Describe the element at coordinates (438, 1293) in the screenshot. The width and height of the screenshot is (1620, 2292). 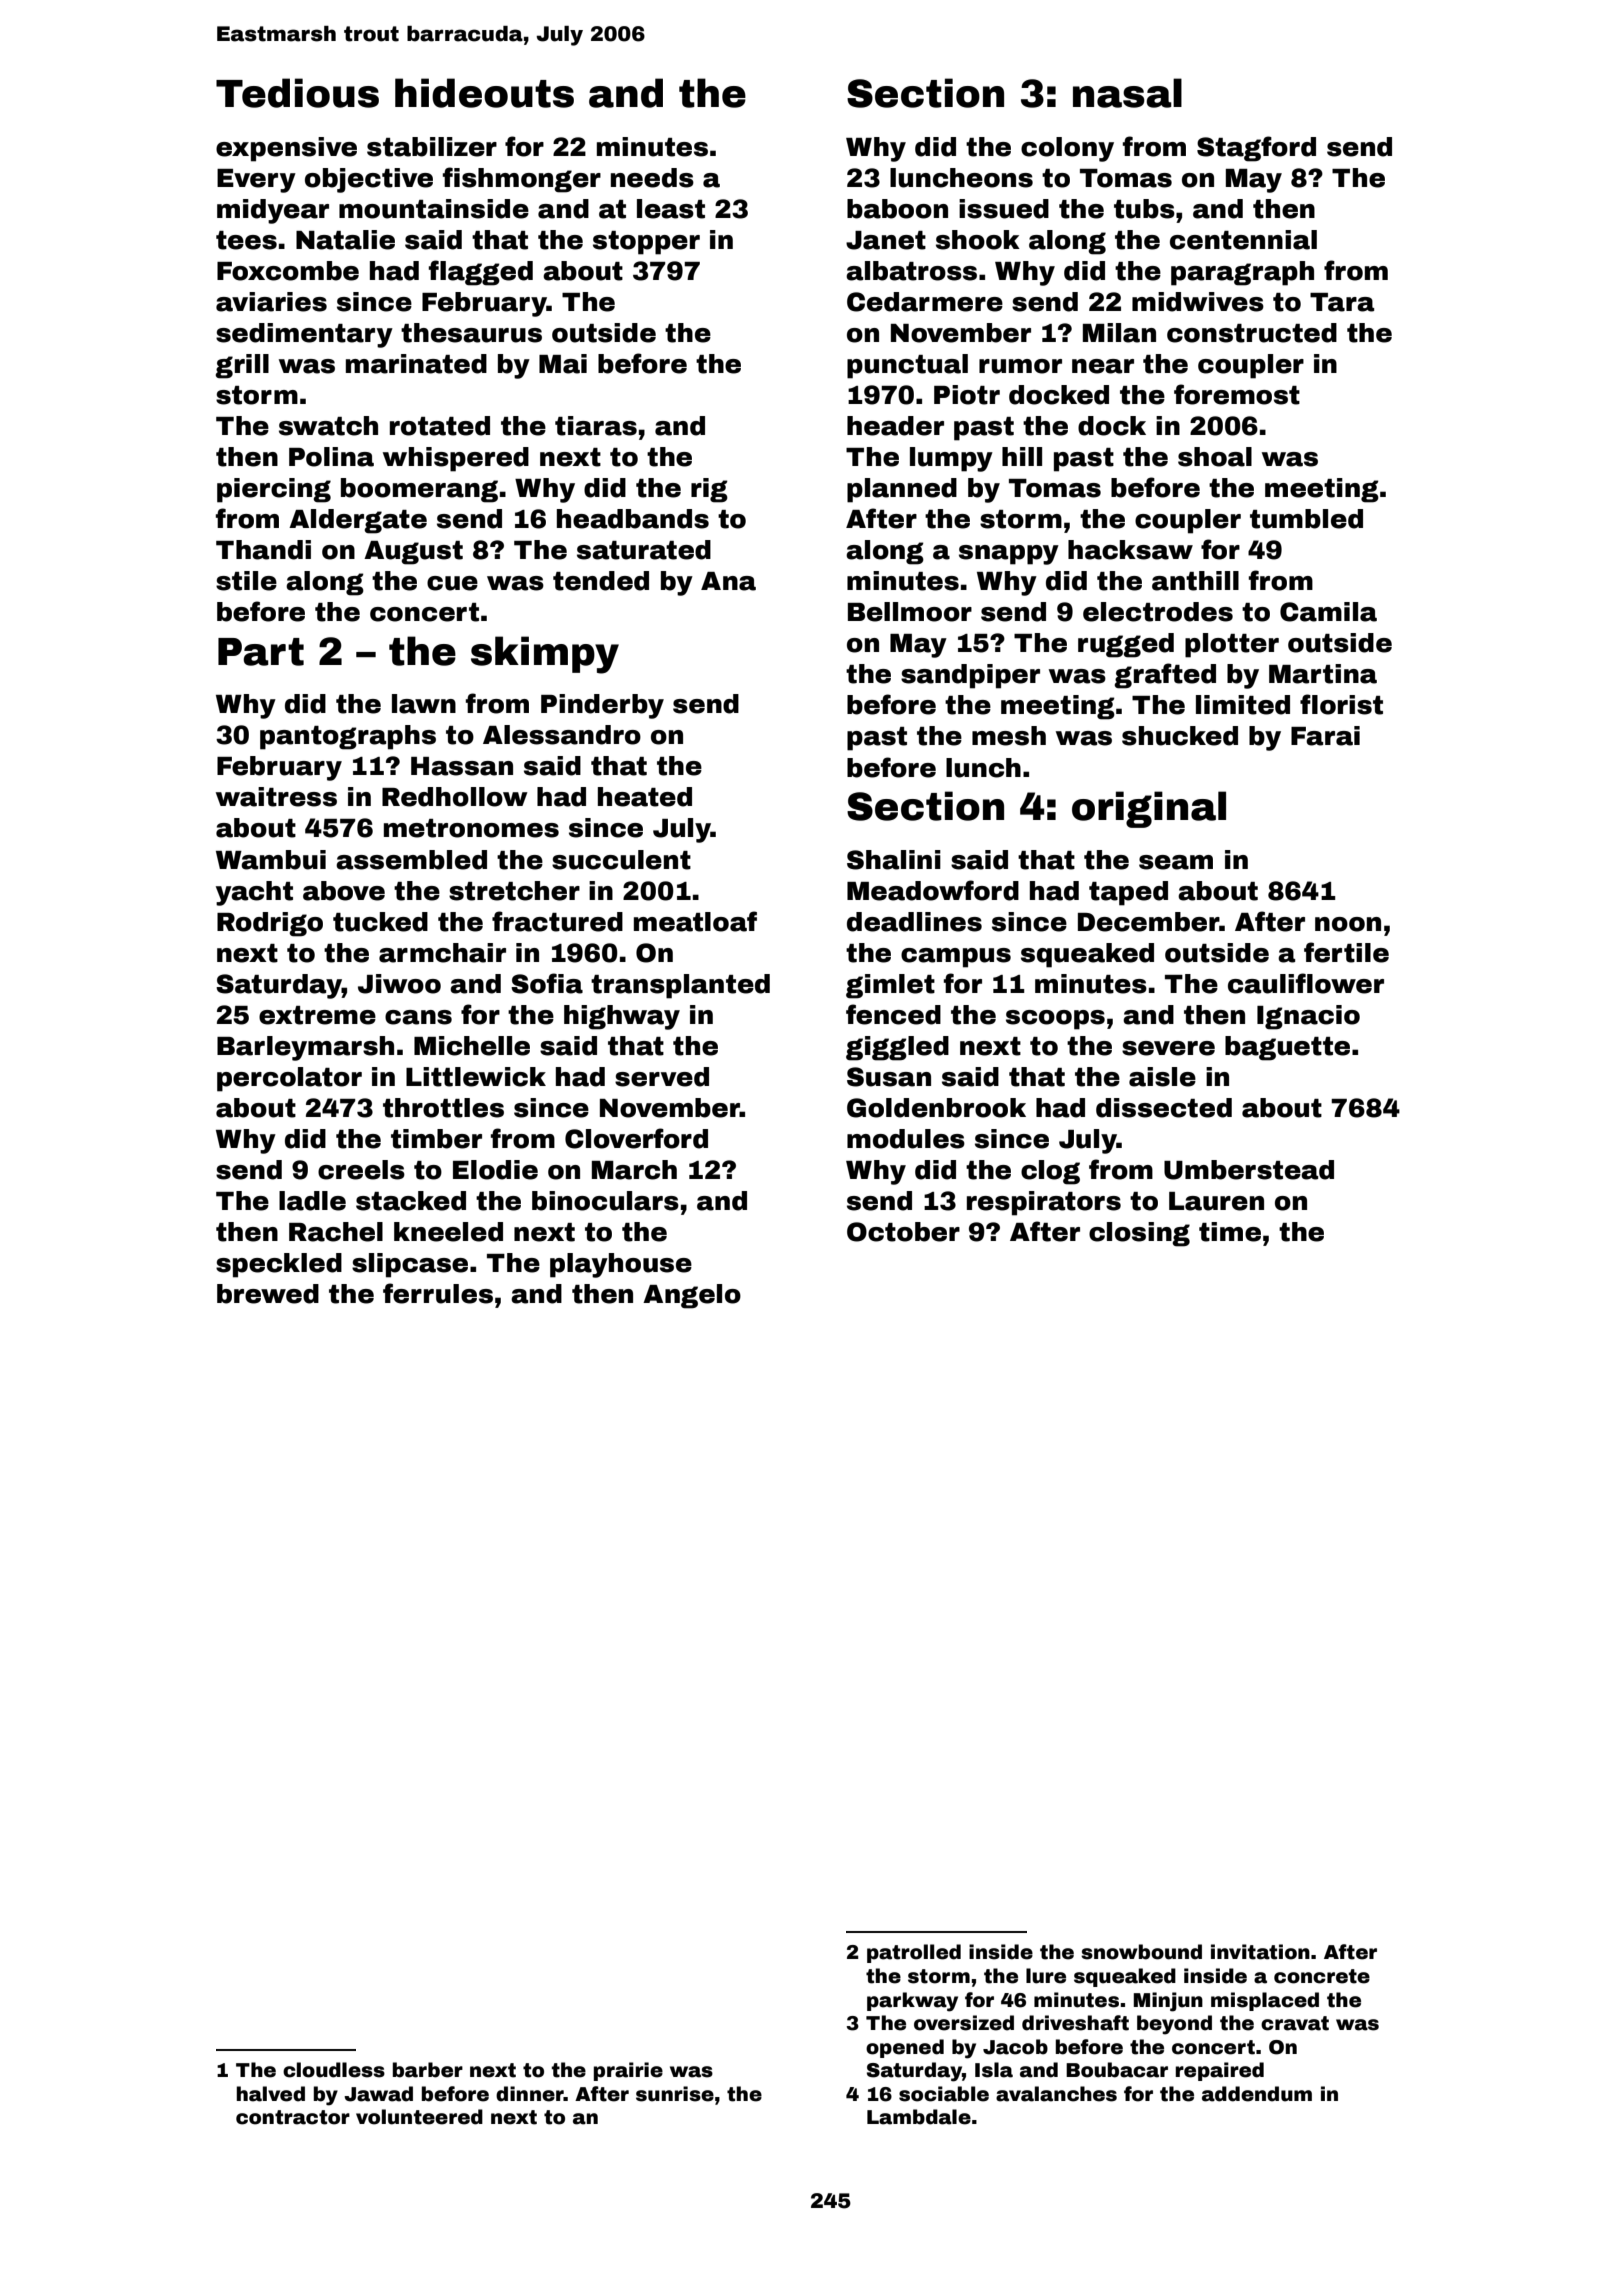
I see `ferrules` at that location.
